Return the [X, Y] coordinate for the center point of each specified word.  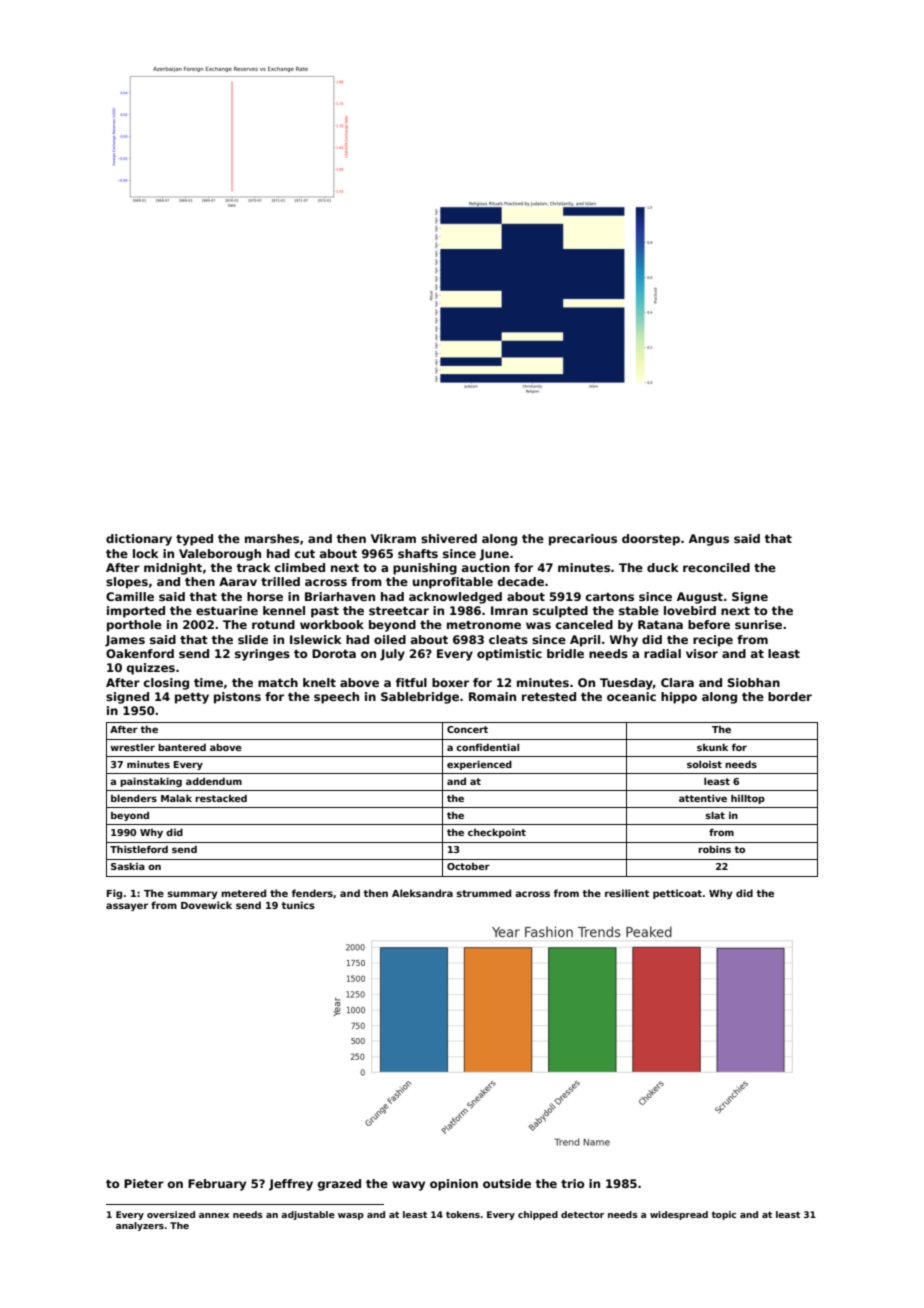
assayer [127, 907]
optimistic [509, 655]
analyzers [140, 1226]
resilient [627, 893]
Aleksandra [422, 893]
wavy [408, 1186]
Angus [709, 540]
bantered [182, 747]
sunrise [758, 624]
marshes [272, 538]
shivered [449, 538]
